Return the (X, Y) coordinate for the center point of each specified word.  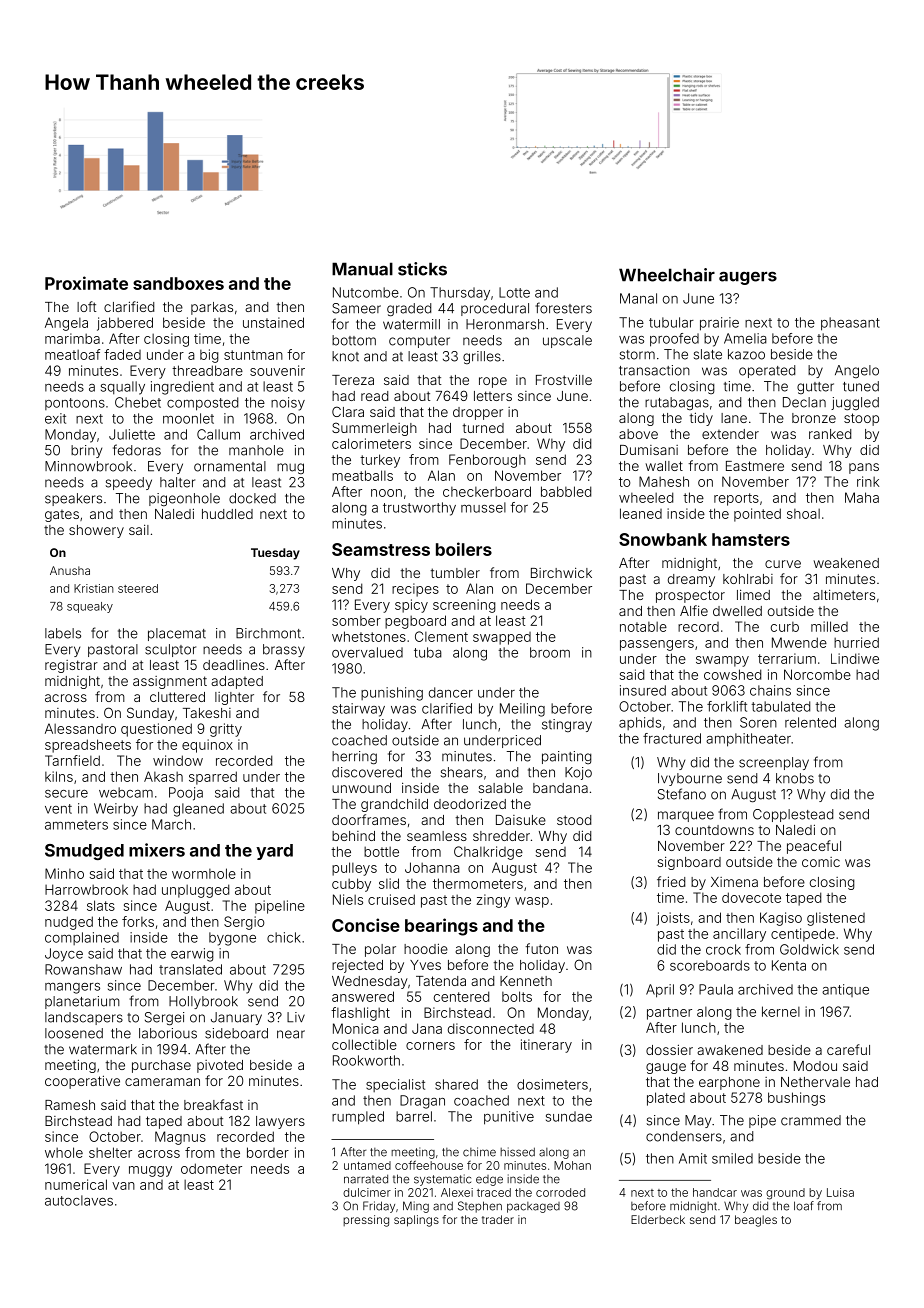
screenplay (774, 763)
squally (123, 388)
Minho (64, 873)
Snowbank (663, 539)
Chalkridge (488, 853)
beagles (756, 1221)
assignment (170, 682)
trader (498, 1219)
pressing (366, 1221)
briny (86, 451)
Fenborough (487, 461)
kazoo (746, 354)
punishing (392, 694)
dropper (478, 413)
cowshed (732, 674)
